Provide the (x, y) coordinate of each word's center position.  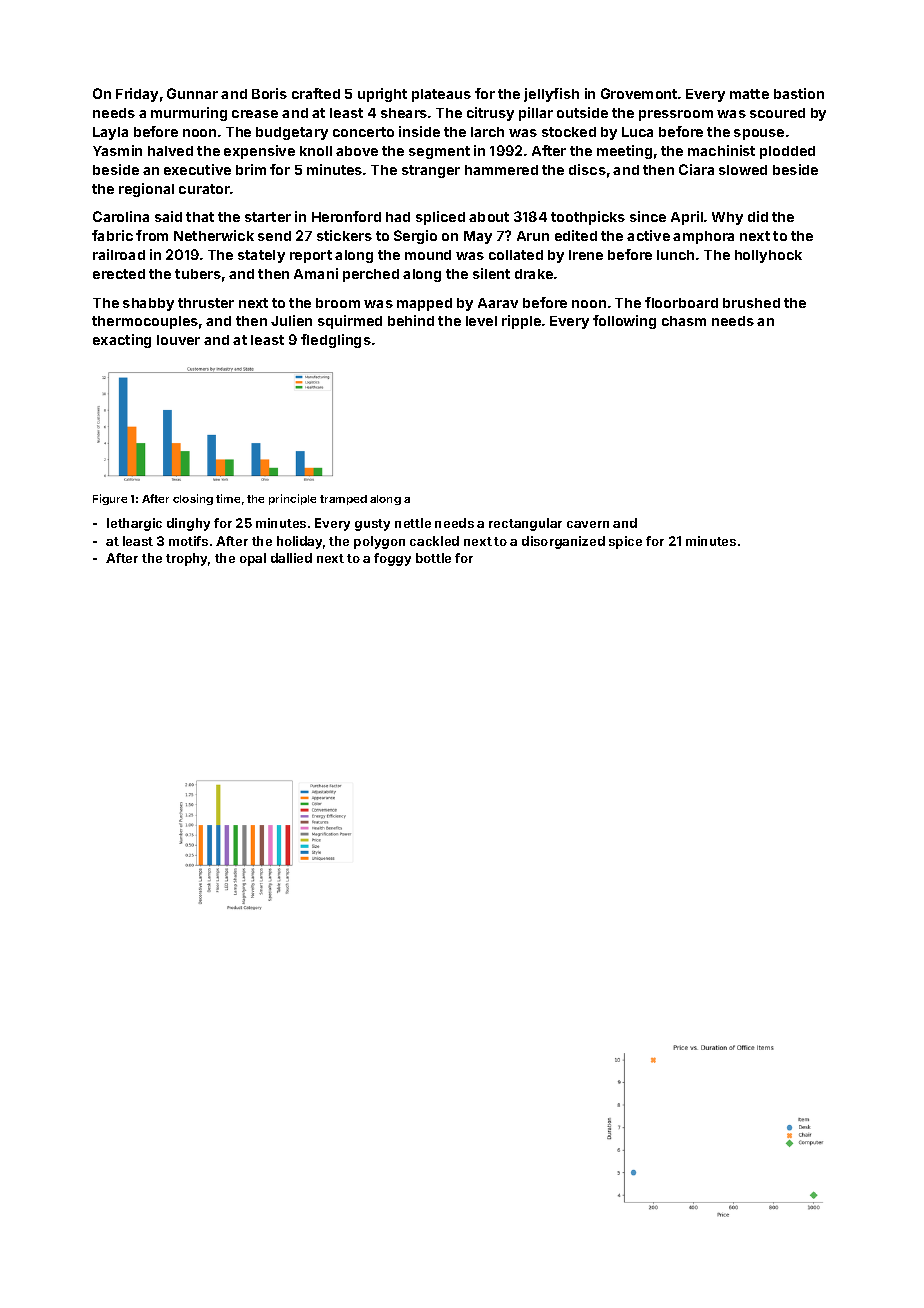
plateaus (441, 95)
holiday (299, 542)
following (624, 322)
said (168, 216)
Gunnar (192, 93)
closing (193, 499)
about (489, 217)
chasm (684, 321)
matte (749, 94)
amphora (703, 237)
